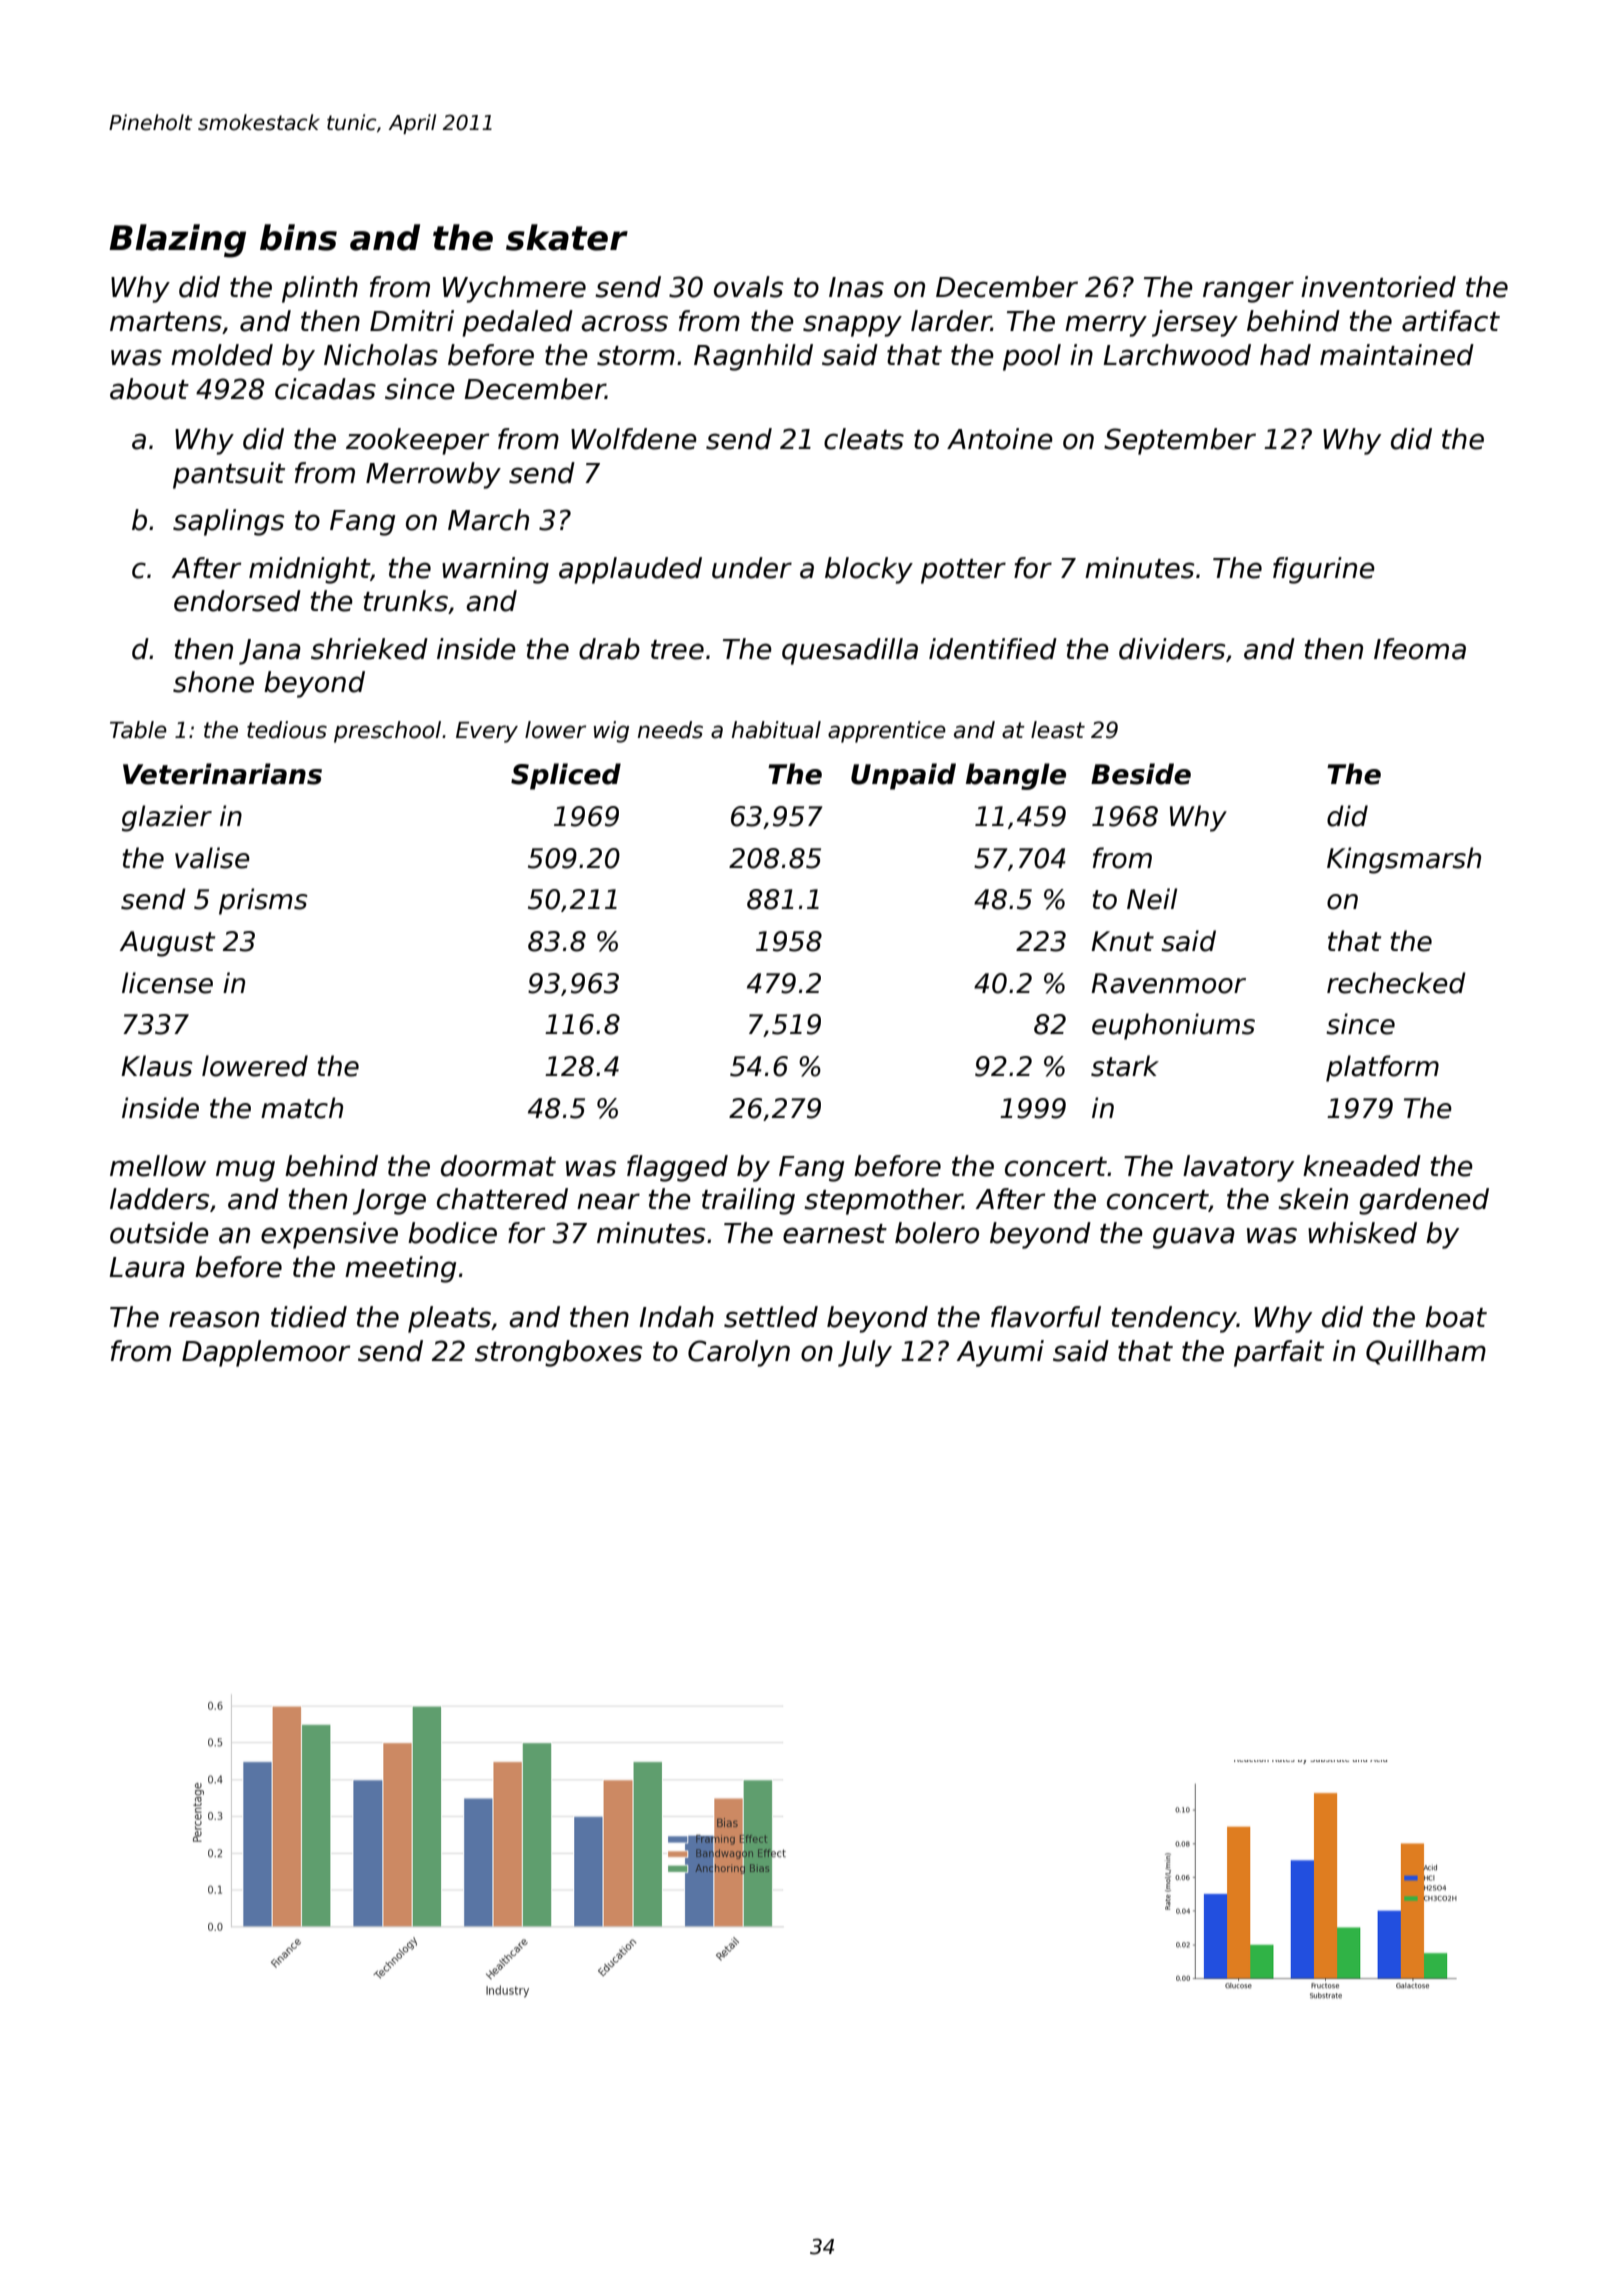 The image size is (1620, 2292). What do you see at coordinates (567, 237) in the screenshot?
I see `skater` at bounding box center [567, 237].
